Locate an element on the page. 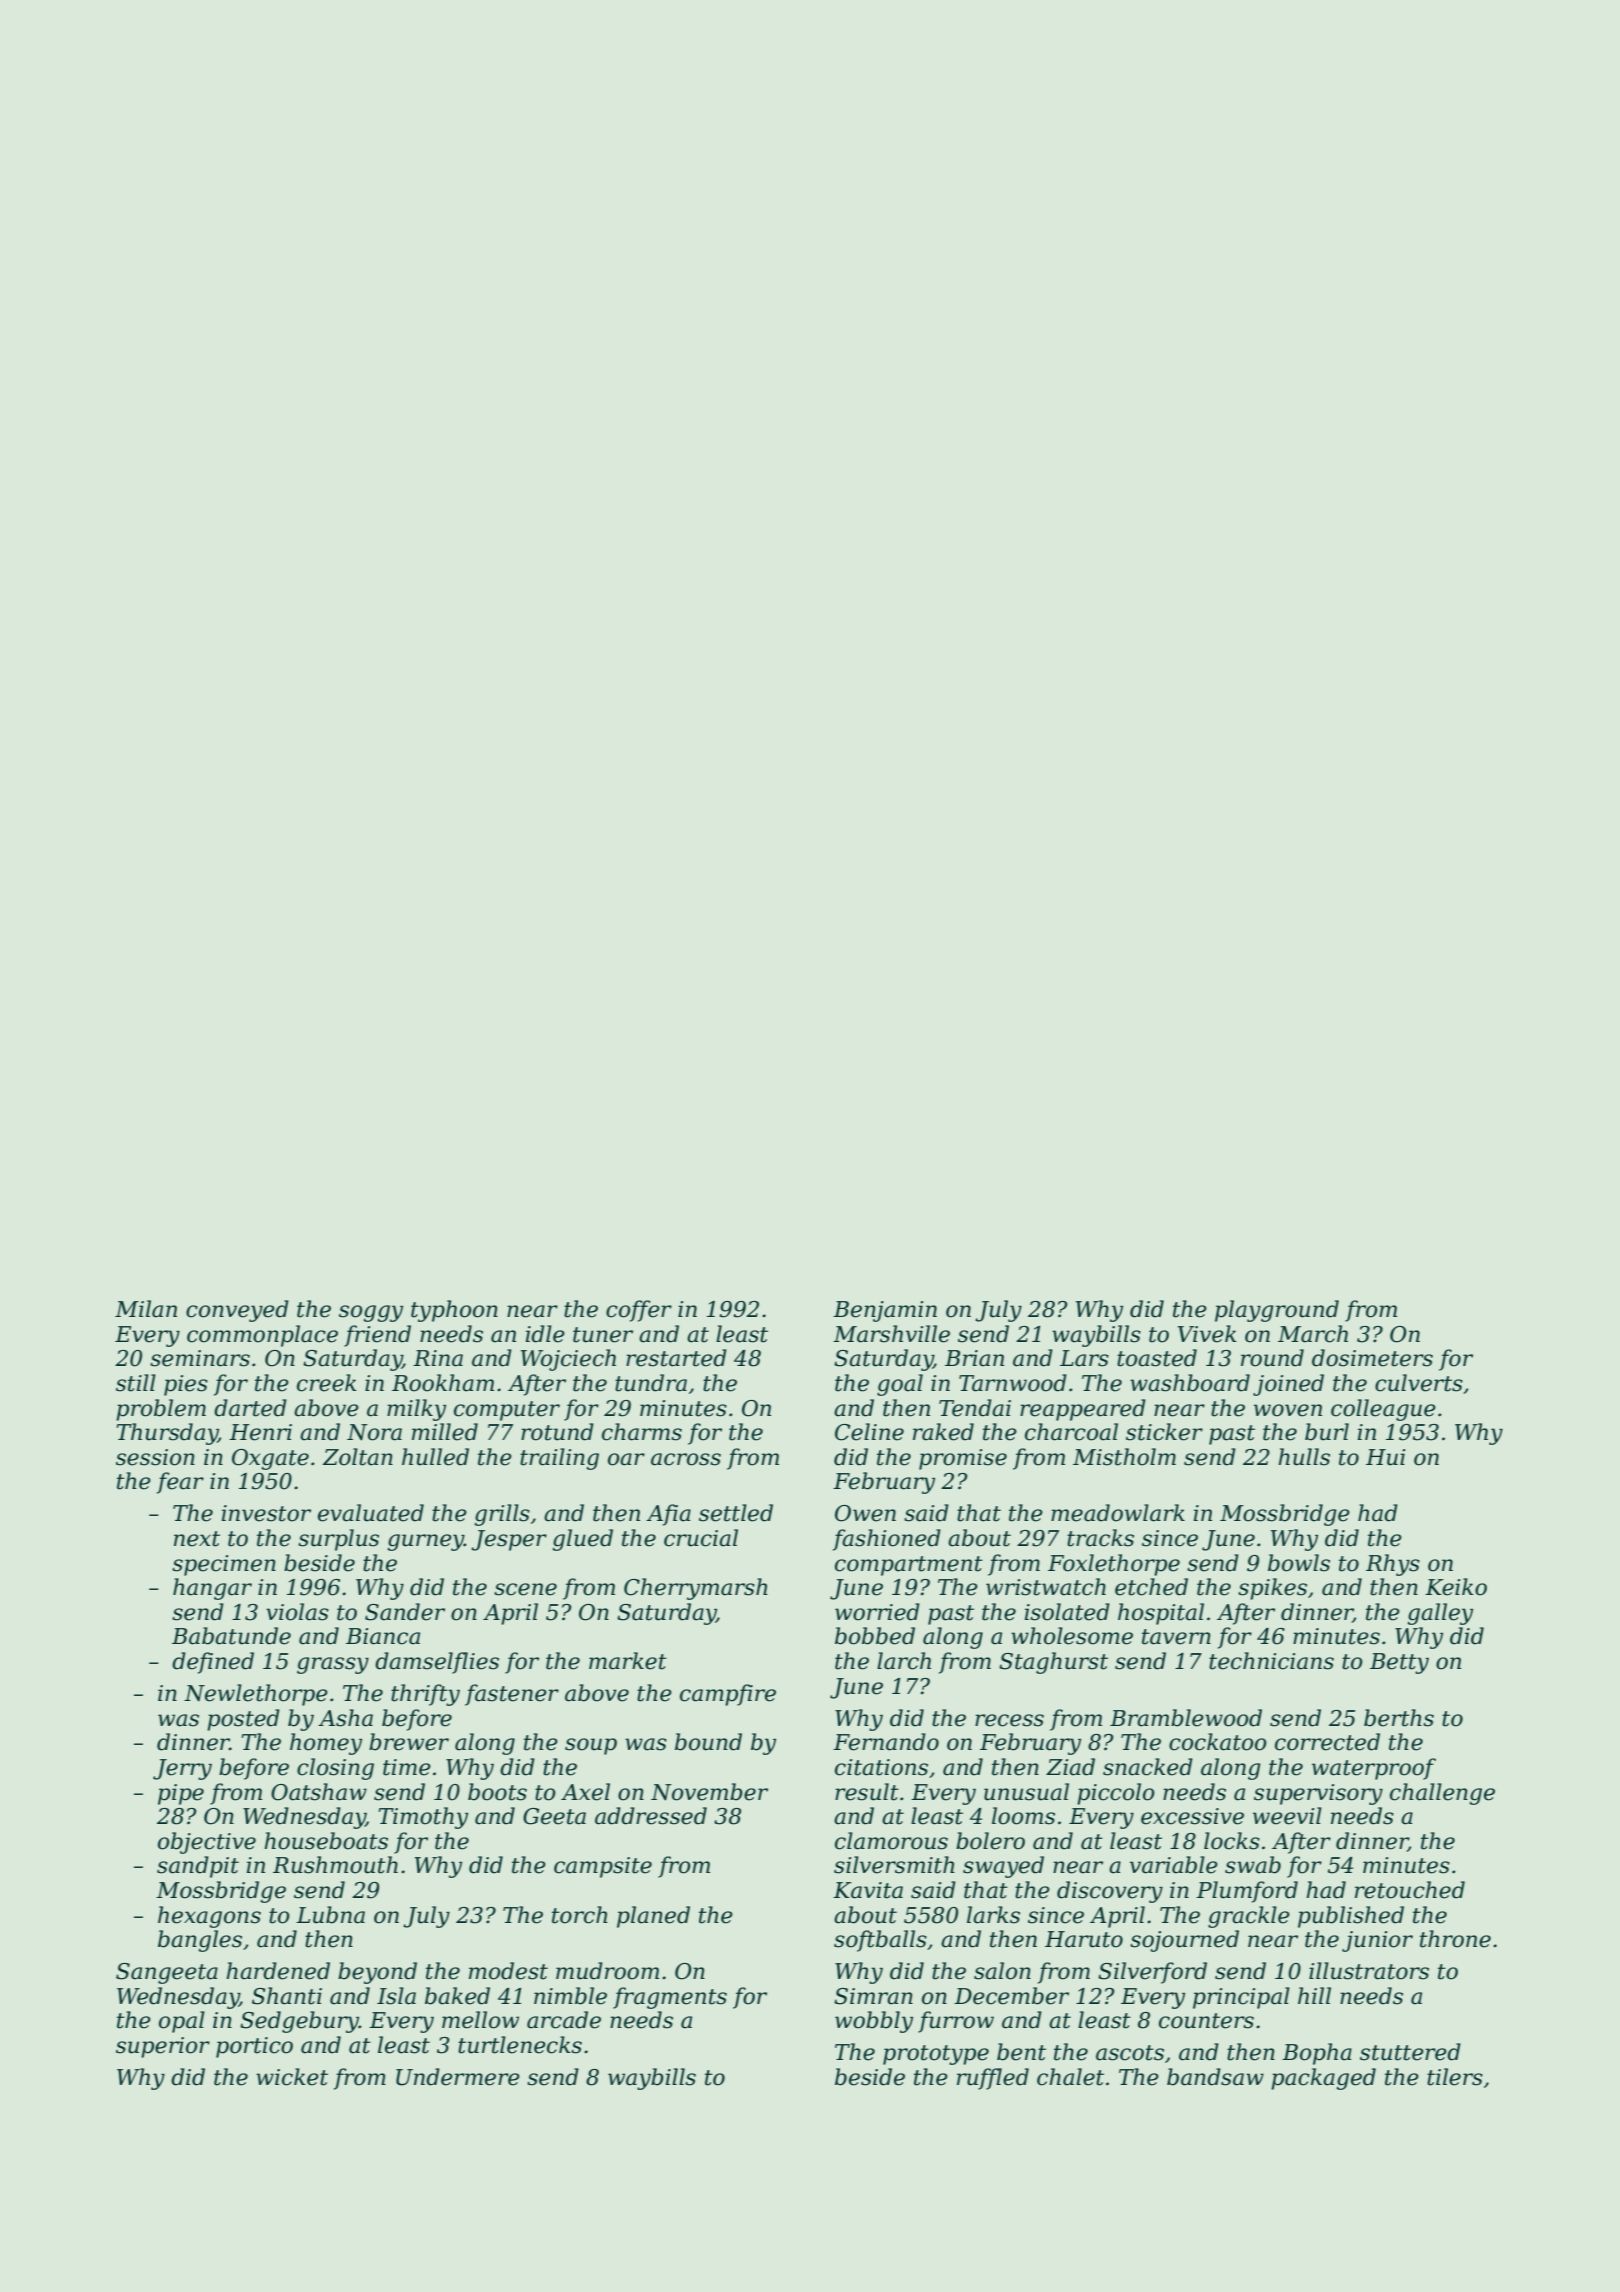  March is located at coordinates (1313, 1334).
